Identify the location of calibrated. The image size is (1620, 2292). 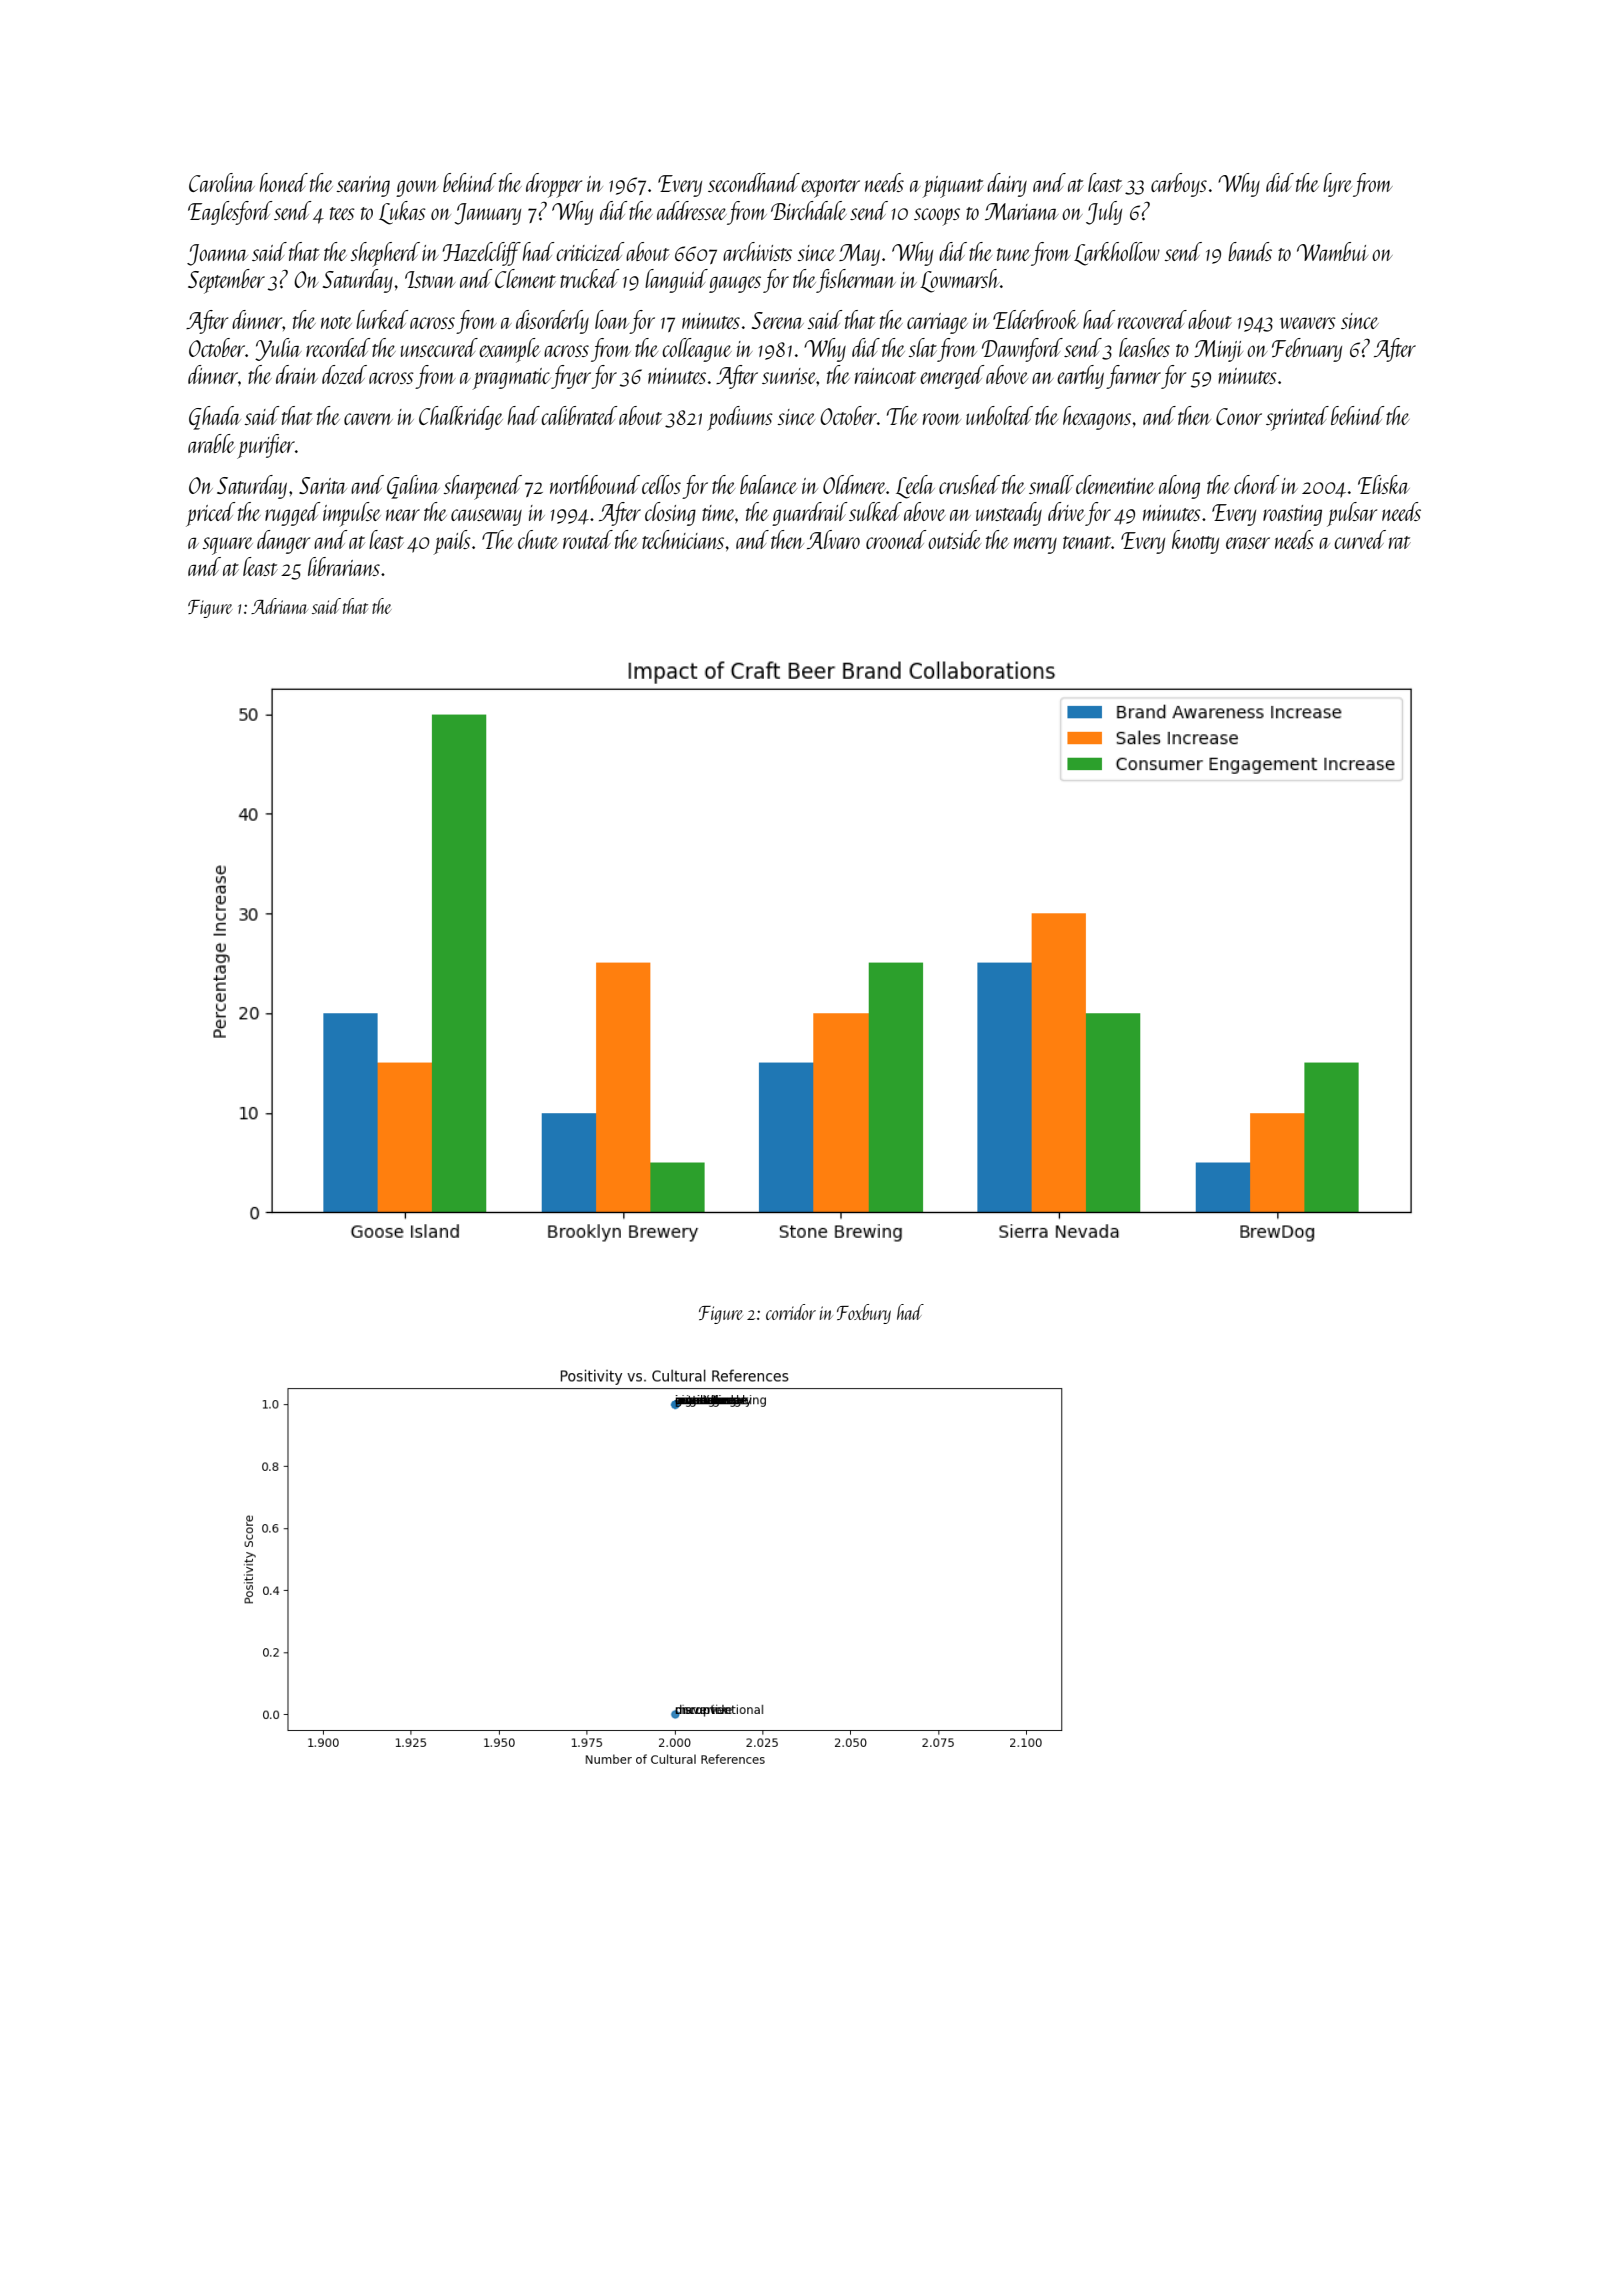
(579, 415).
